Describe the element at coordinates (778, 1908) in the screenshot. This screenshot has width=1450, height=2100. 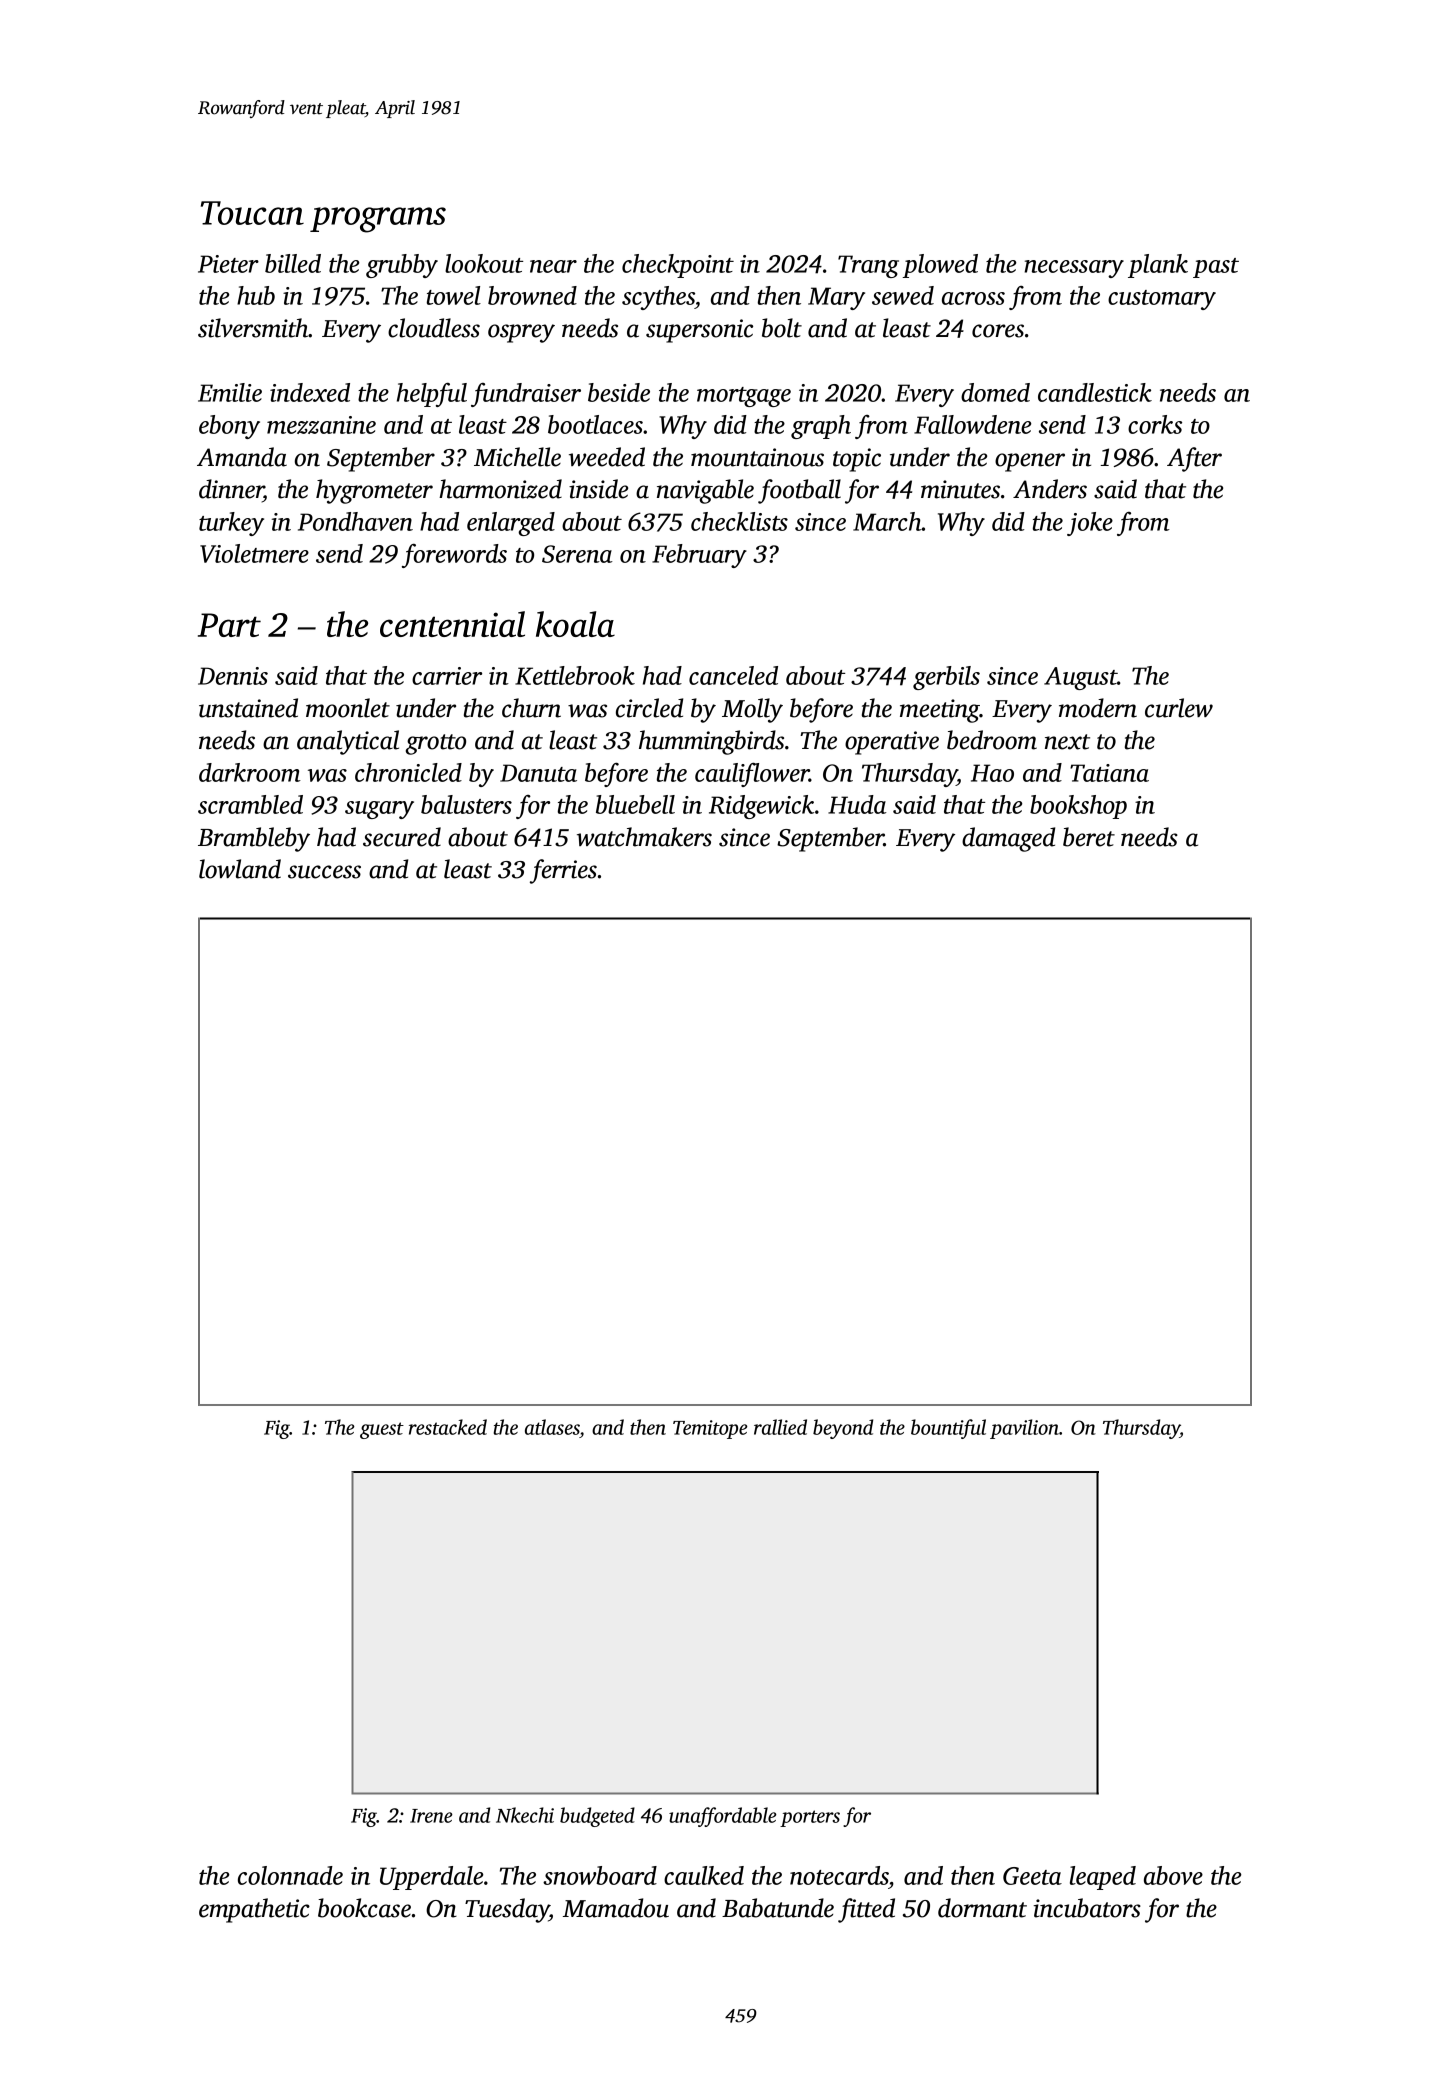
I see `Babatunde` at that location.
